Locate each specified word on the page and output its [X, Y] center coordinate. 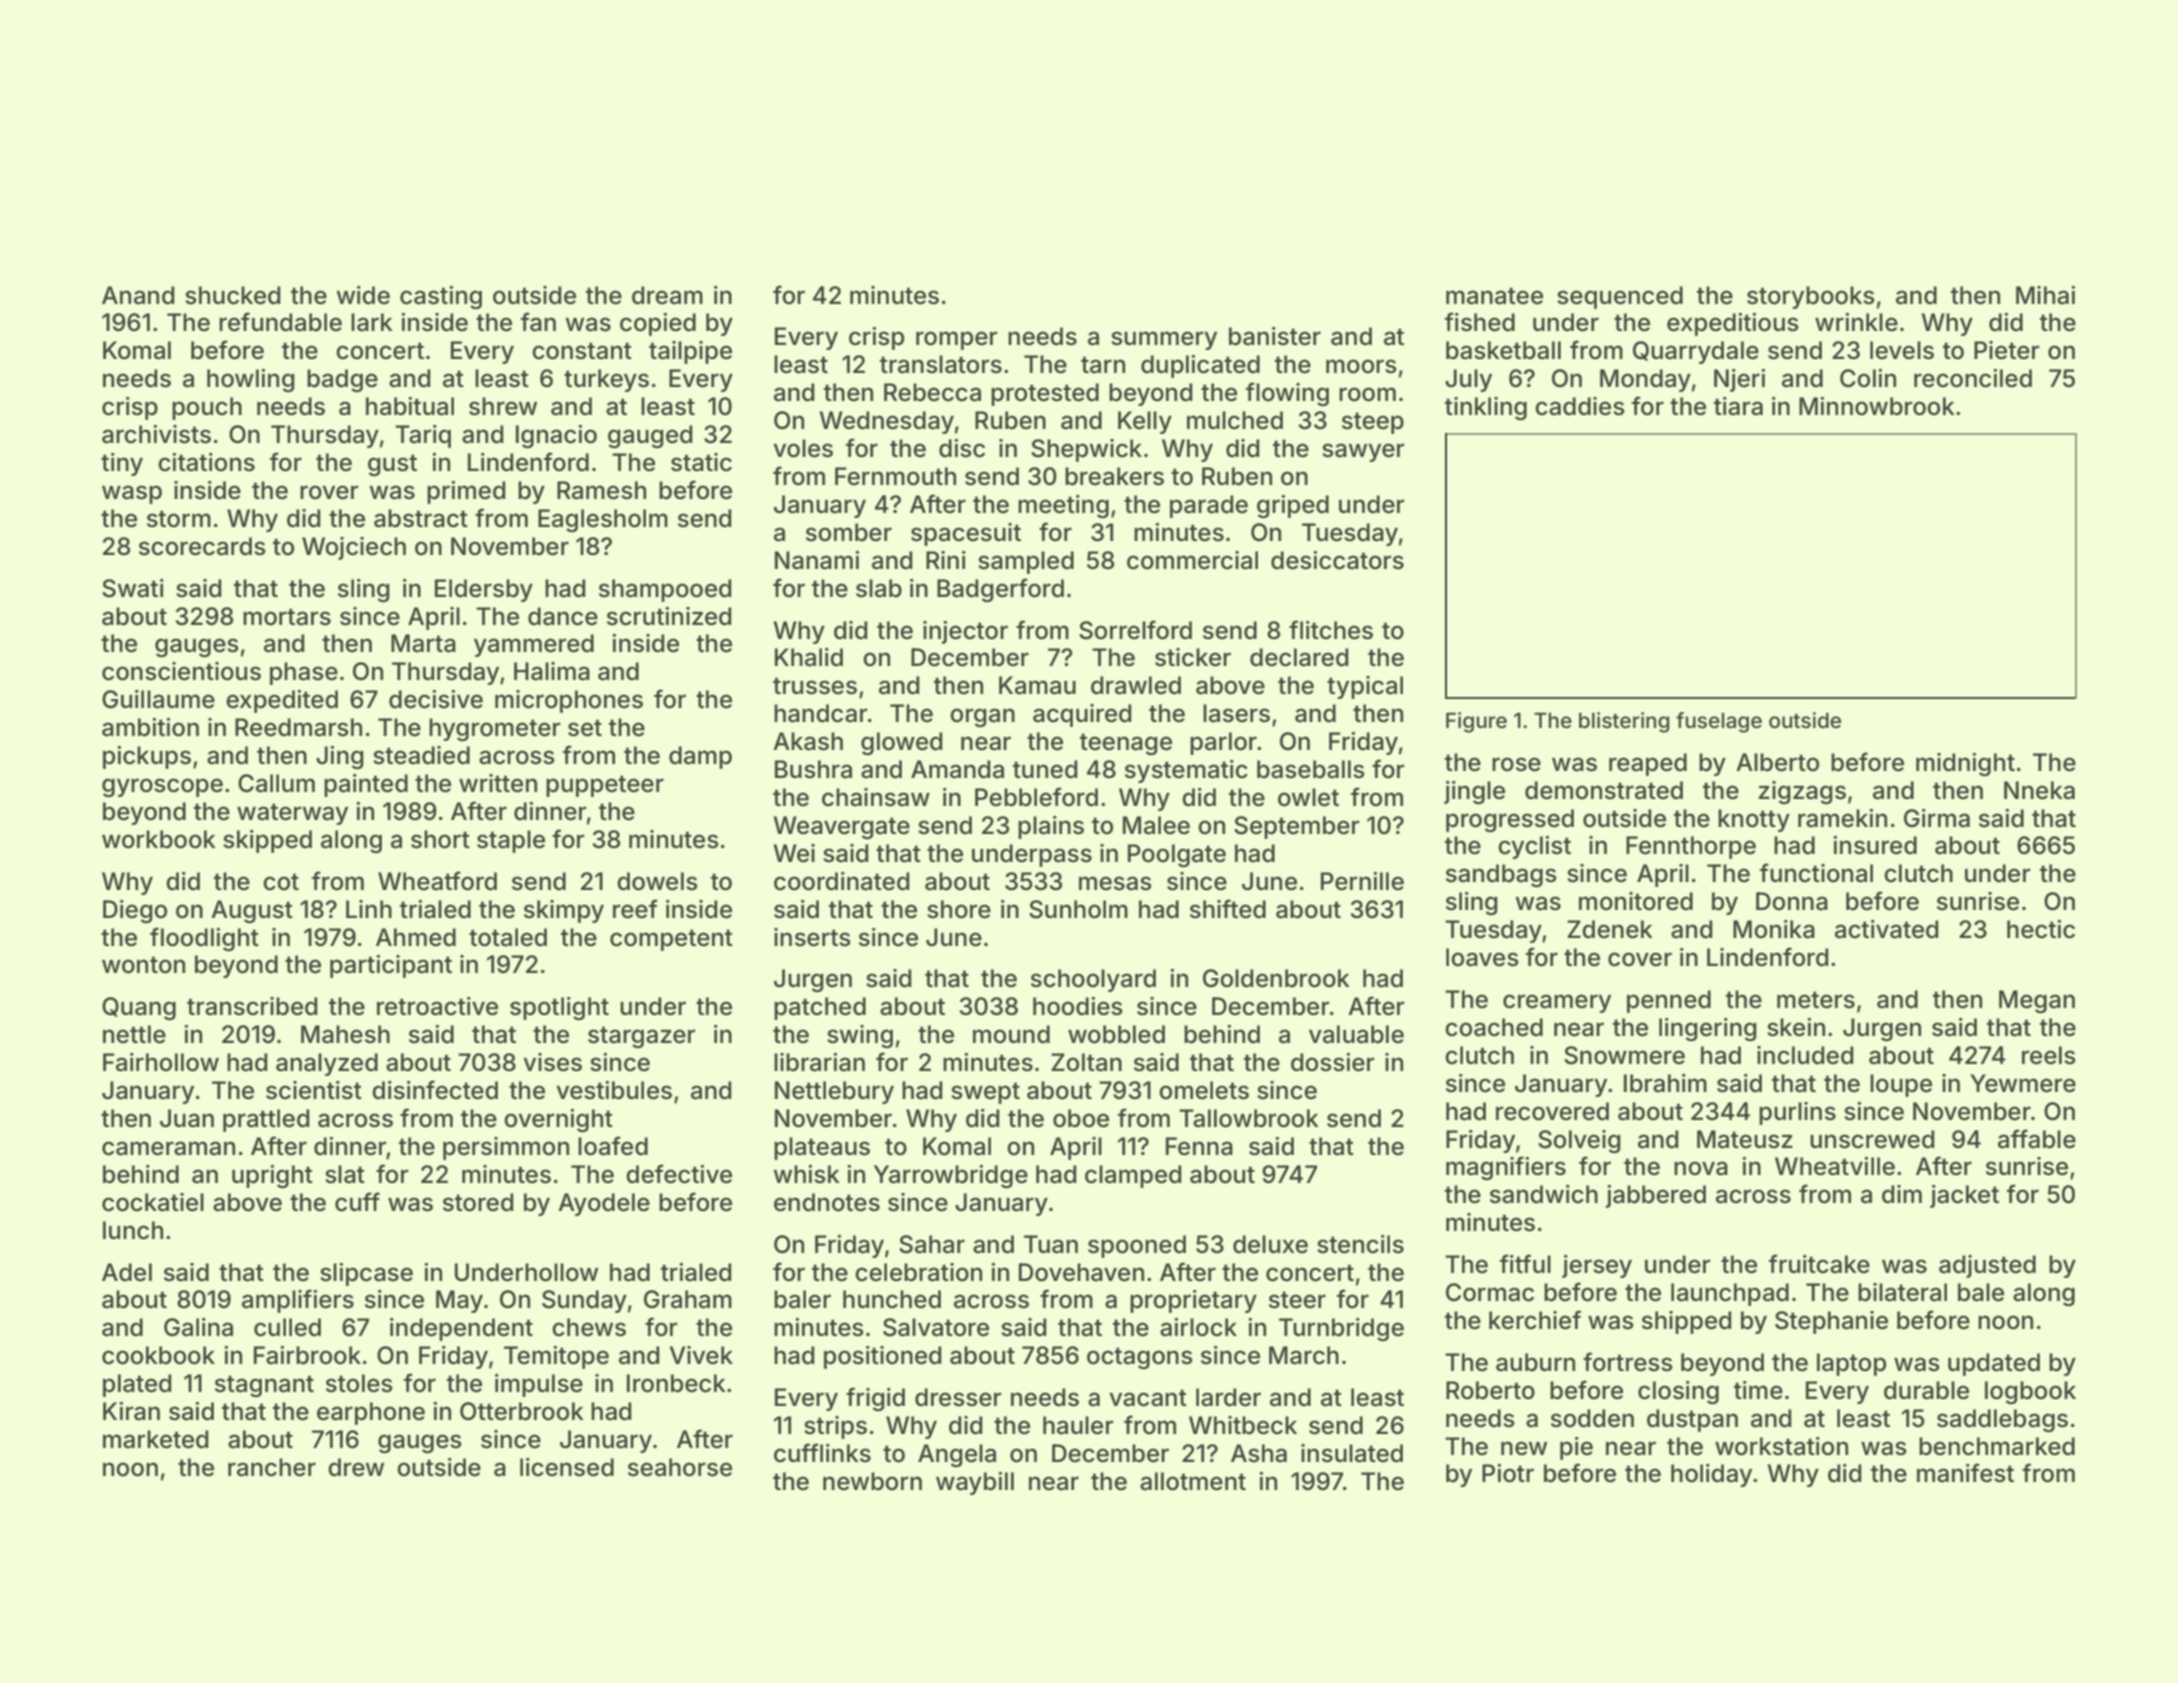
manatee [1494, 296]
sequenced [1620, 297]
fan [538, 322]
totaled [508, 937]
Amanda [957, 769]
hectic [2041, 929]
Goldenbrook [1276, 978]
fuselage [1719, 722]
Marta [423, 643]
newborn [872, 1481]
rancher [272, 1467]
